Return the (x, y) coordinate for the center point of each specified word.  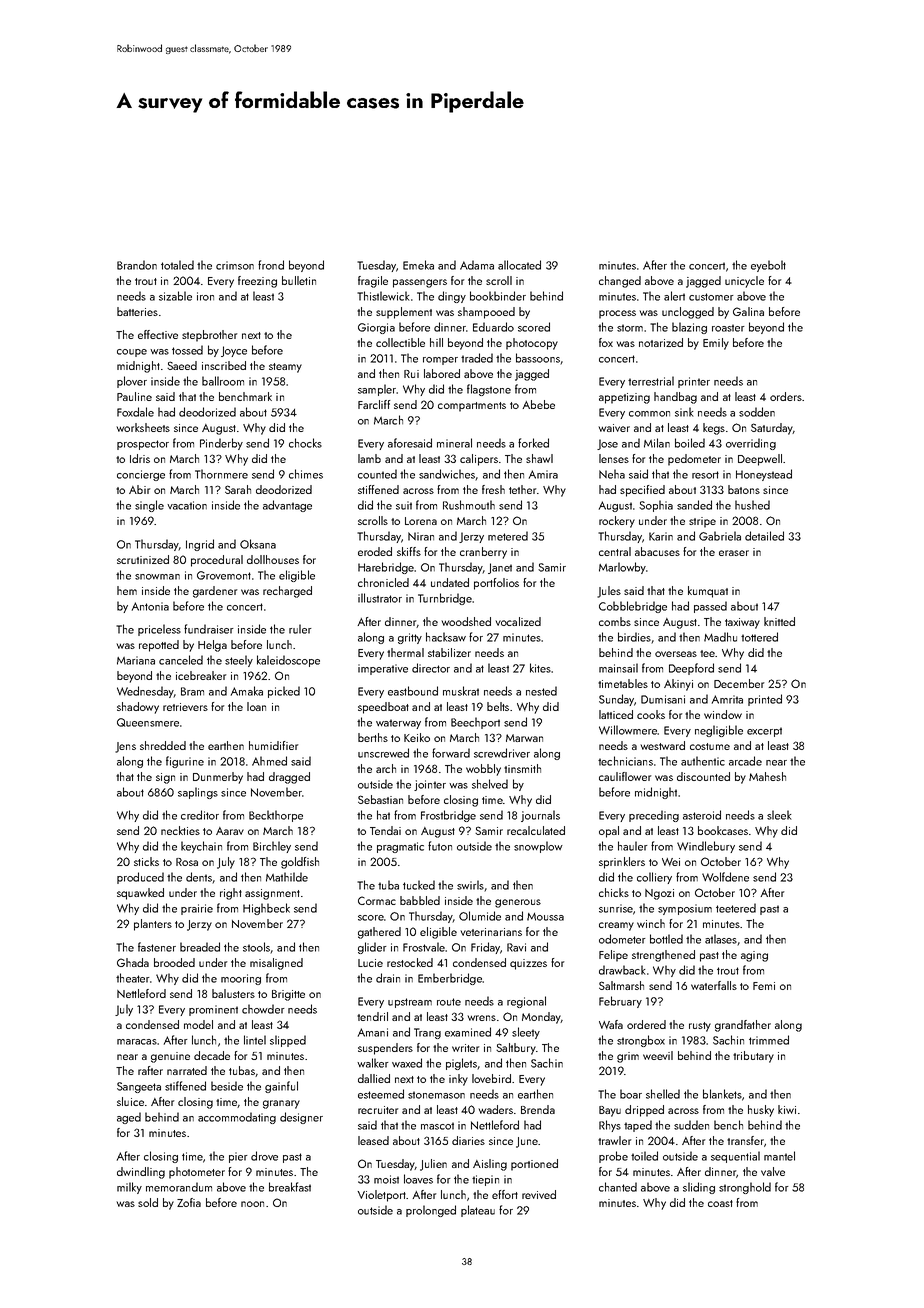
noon (252, 1204)
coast (720, 1203)
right (231, 894)
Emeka (418, 265)
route (449, 1002)
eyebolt (768, 266)
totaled (177, 265)
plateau (478, 1211)
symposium (685, 909)
